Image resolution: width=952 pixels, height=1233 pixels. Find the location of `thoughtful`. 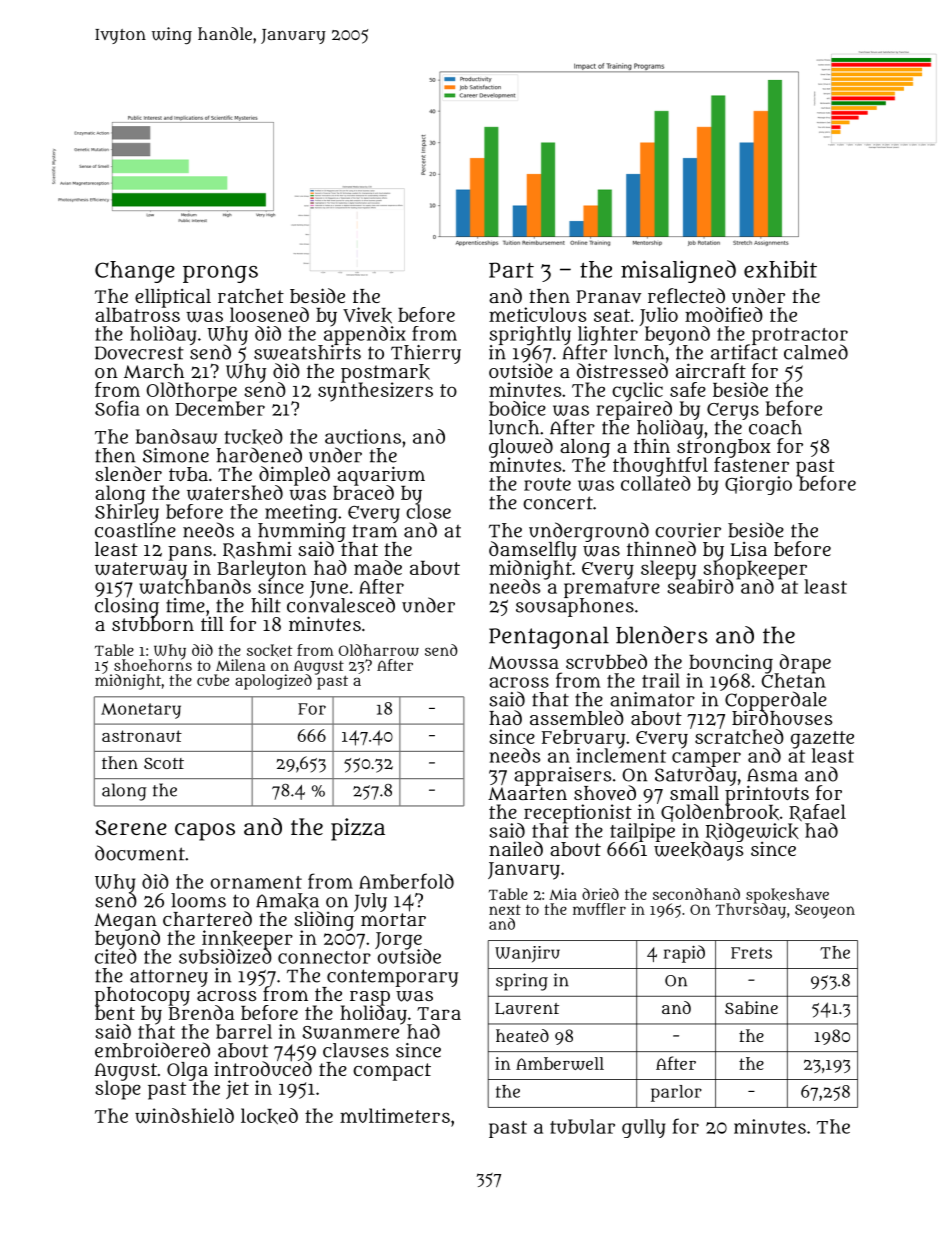

thoughtful is located at coordinates (660, 466).
